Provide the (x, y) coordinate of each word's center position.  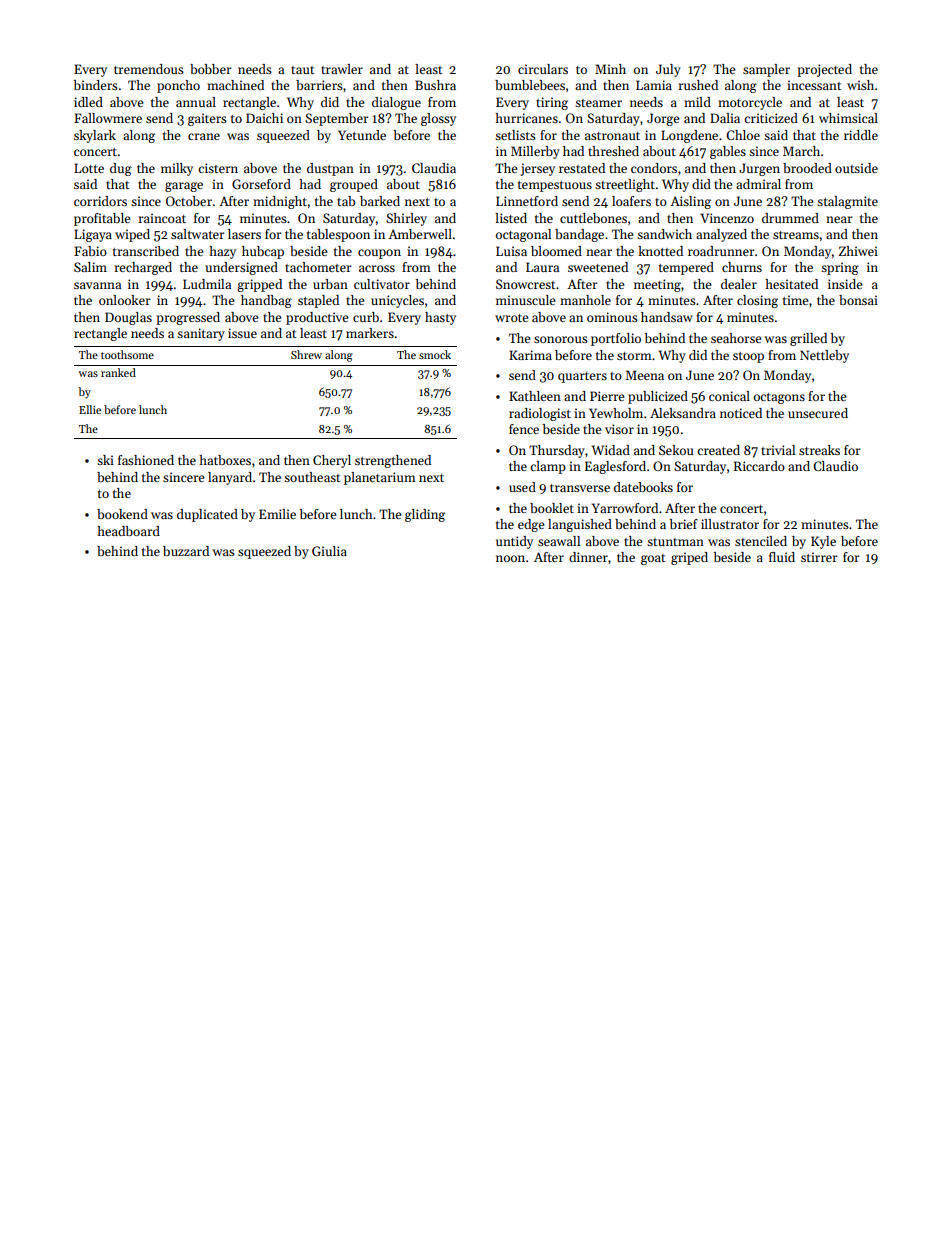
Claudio (835, 466)
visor (619, 429)
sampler (766, 70)
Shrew (306, 354)
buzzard (186, 551)
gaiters (207, 119)
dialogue (396, 103)
